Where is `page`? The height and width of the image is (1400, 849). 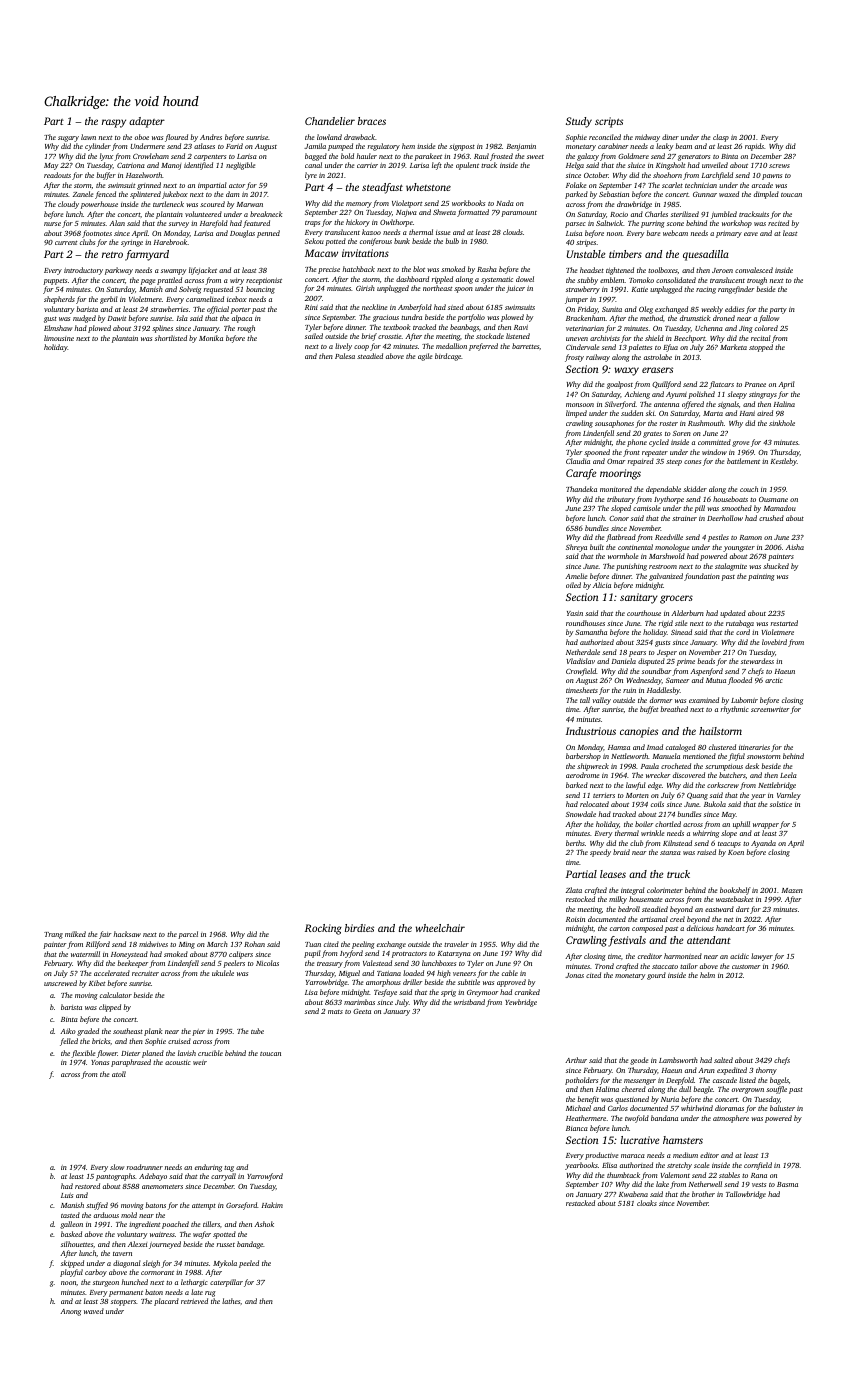 page is located at coordinates (148, 282).
